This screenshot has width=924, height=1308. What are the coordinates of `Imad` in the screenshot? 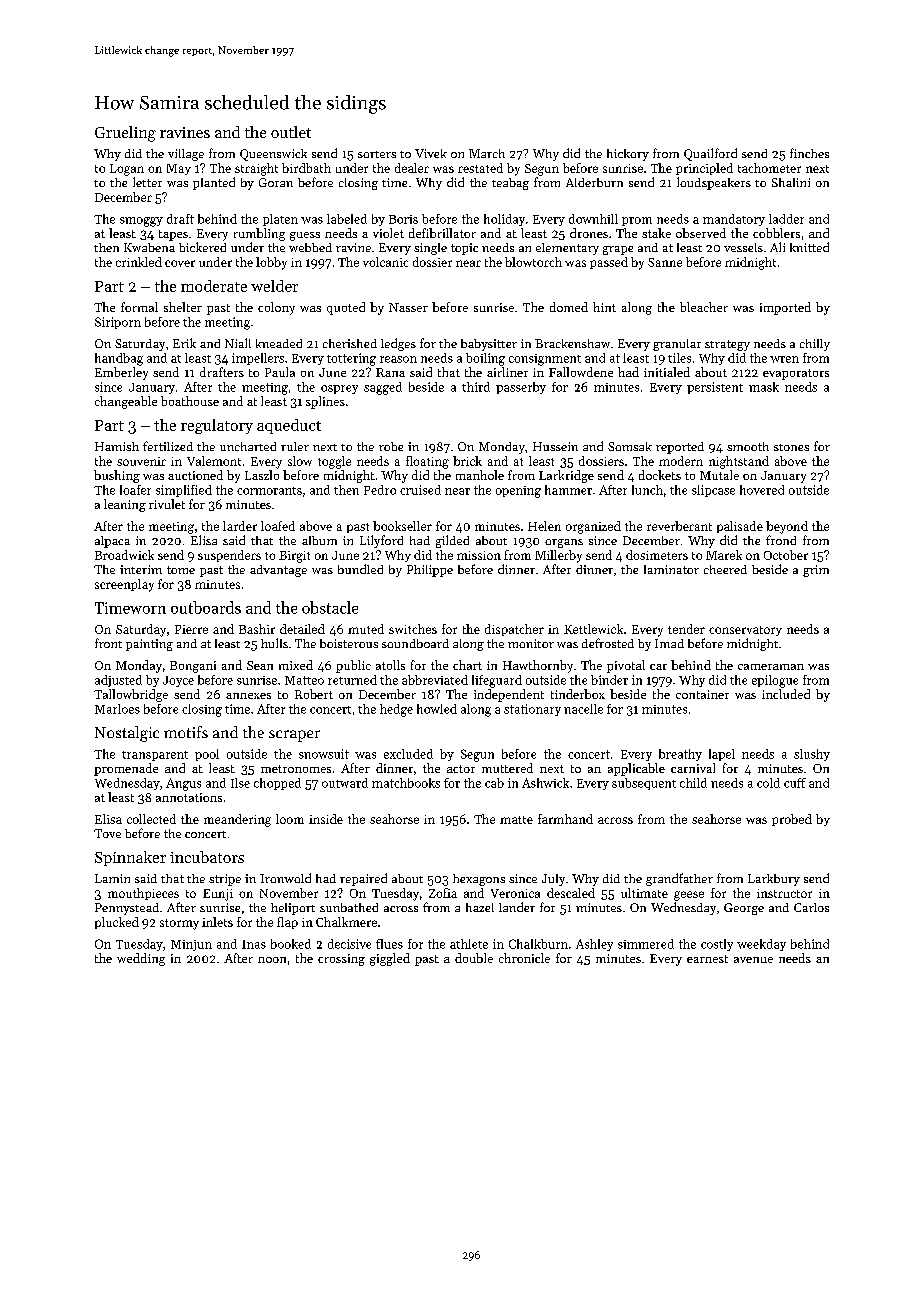 It's located at (669, 643).
